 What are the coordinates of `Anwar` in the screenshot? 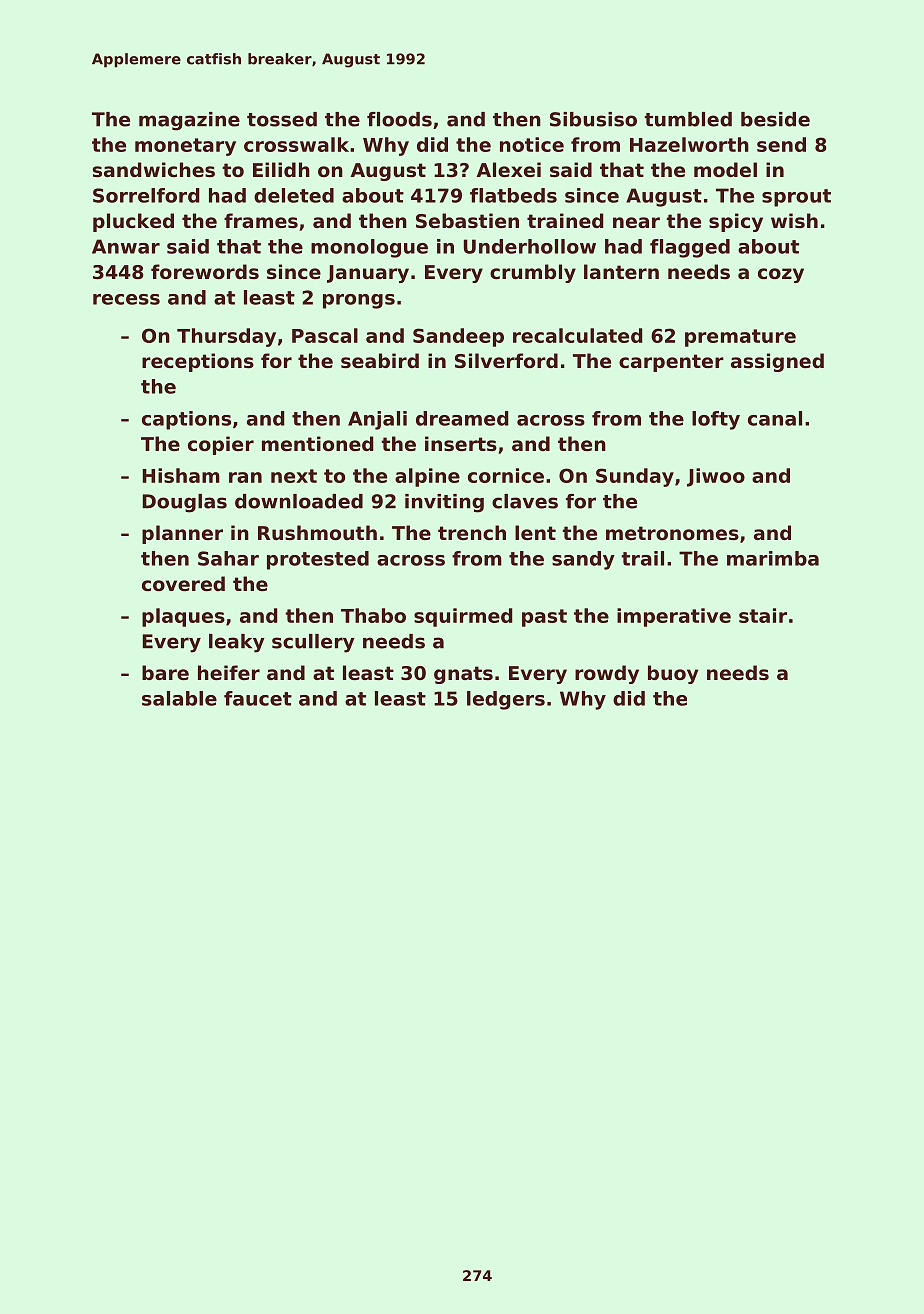 It's located at (126, 246).
